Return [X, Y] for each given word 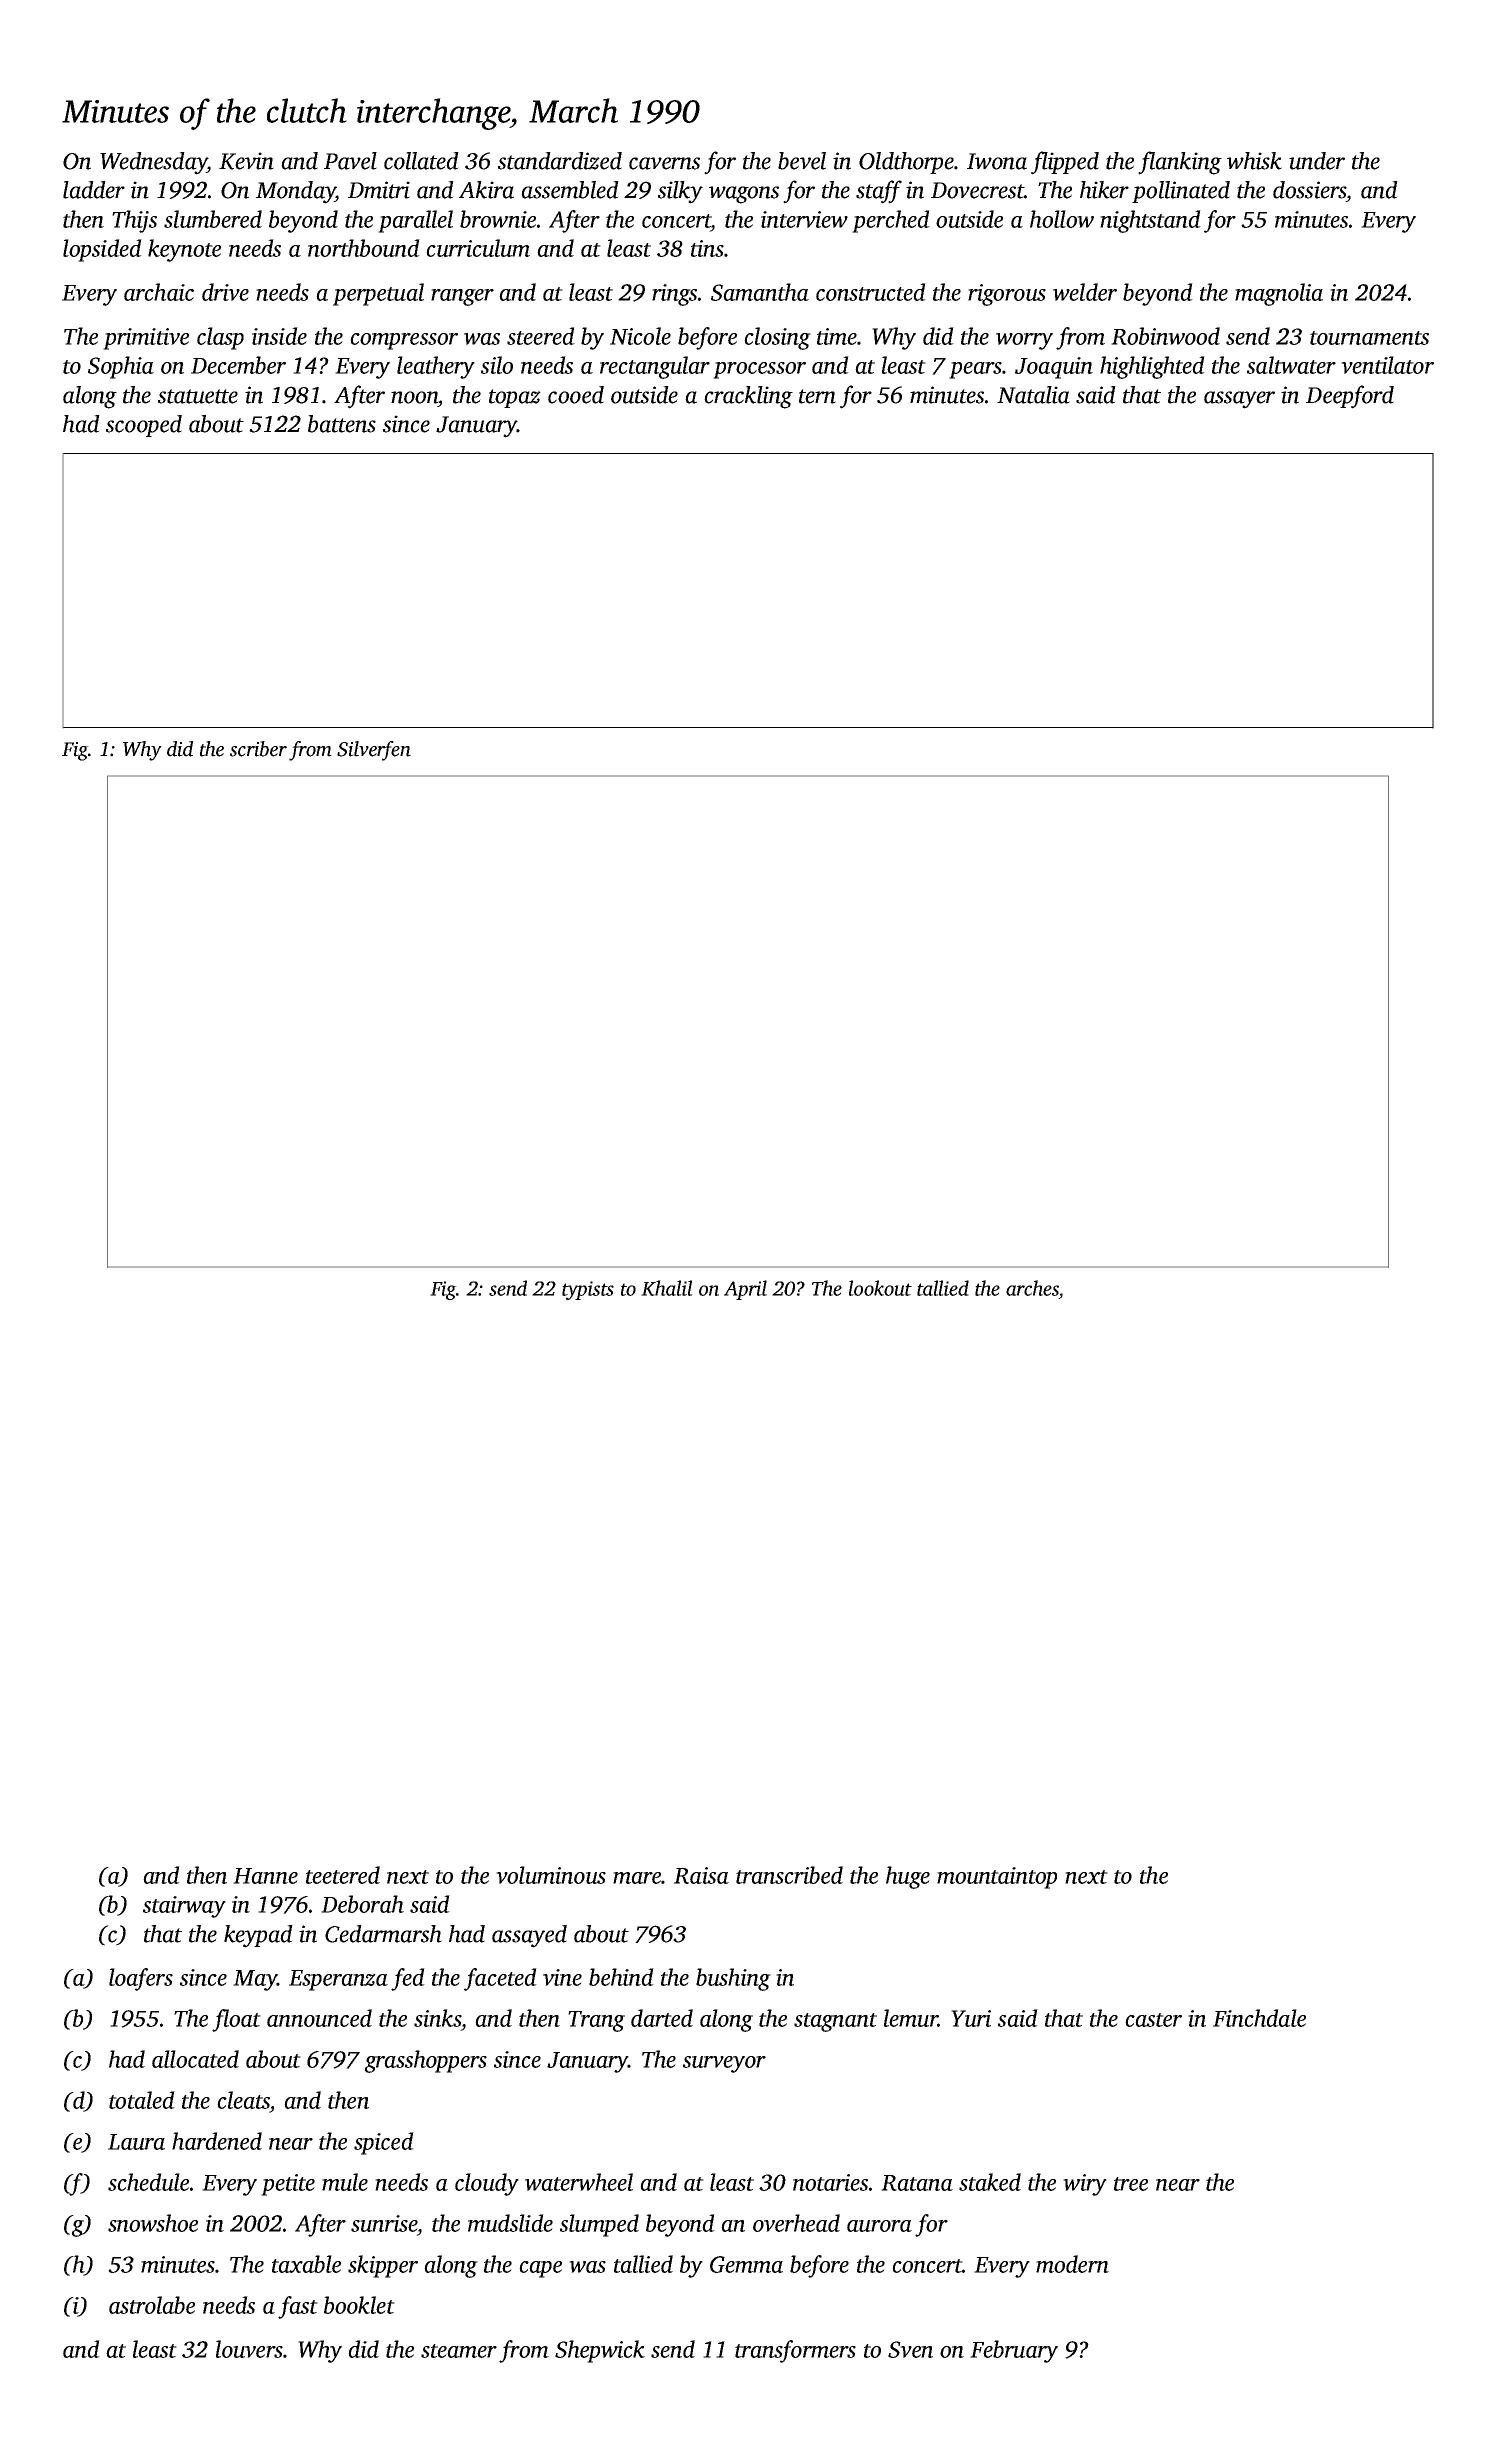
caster [1153, 2020]
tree [1131, 2184]
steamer [459, 2351]
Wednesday [153, 163]
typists [588, 1290]
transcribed [789, 1875]
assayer [1239, 400]
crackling [748, 397]
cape [540, 2269]
